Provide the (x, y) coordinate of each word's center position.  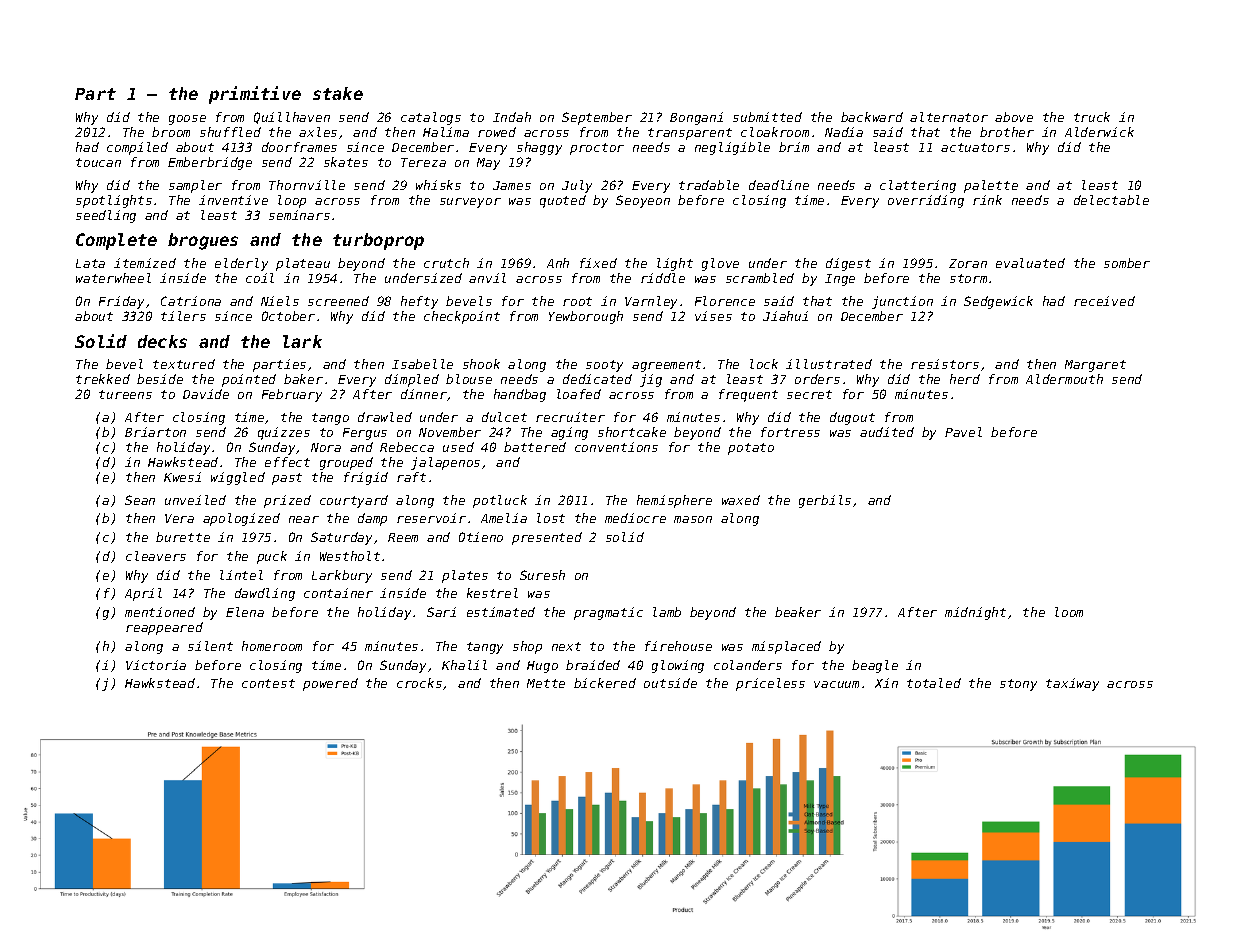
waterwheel (113, 278)
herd (965, 379)
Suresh (542, 575)
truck (1092, 117)
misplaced (786, 647)
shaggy (539, 148)
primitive (255, 95)
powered (330, 684)
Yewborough (586, 317)
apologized (241, 519)
